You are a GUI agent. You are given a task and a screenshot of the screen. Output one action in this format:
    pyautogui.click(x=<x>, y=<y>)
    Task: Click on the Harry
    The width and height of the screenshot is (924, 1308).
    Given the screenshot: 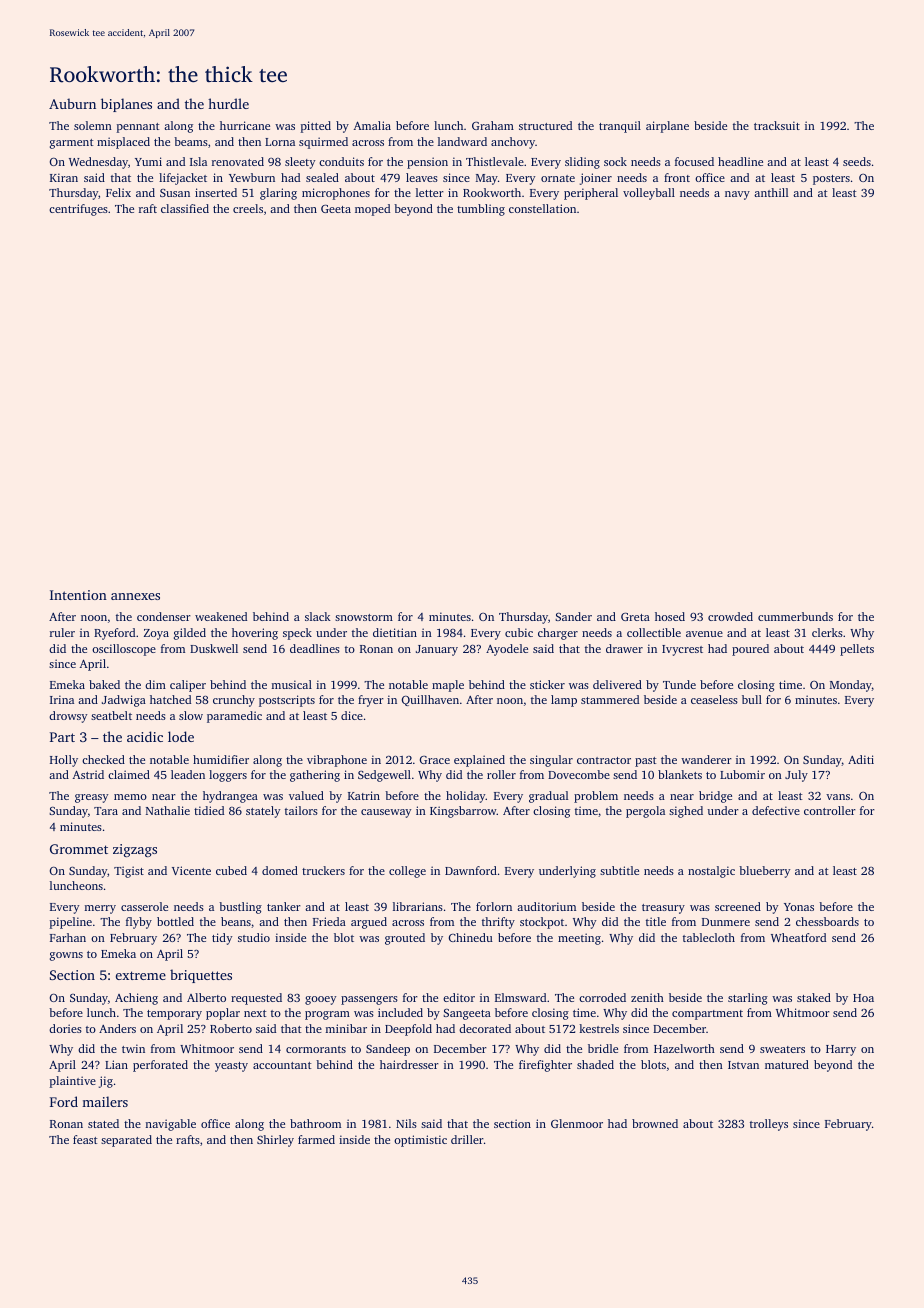 What is the action you would take?
    pyautogui.click(x=841, y=1050)
